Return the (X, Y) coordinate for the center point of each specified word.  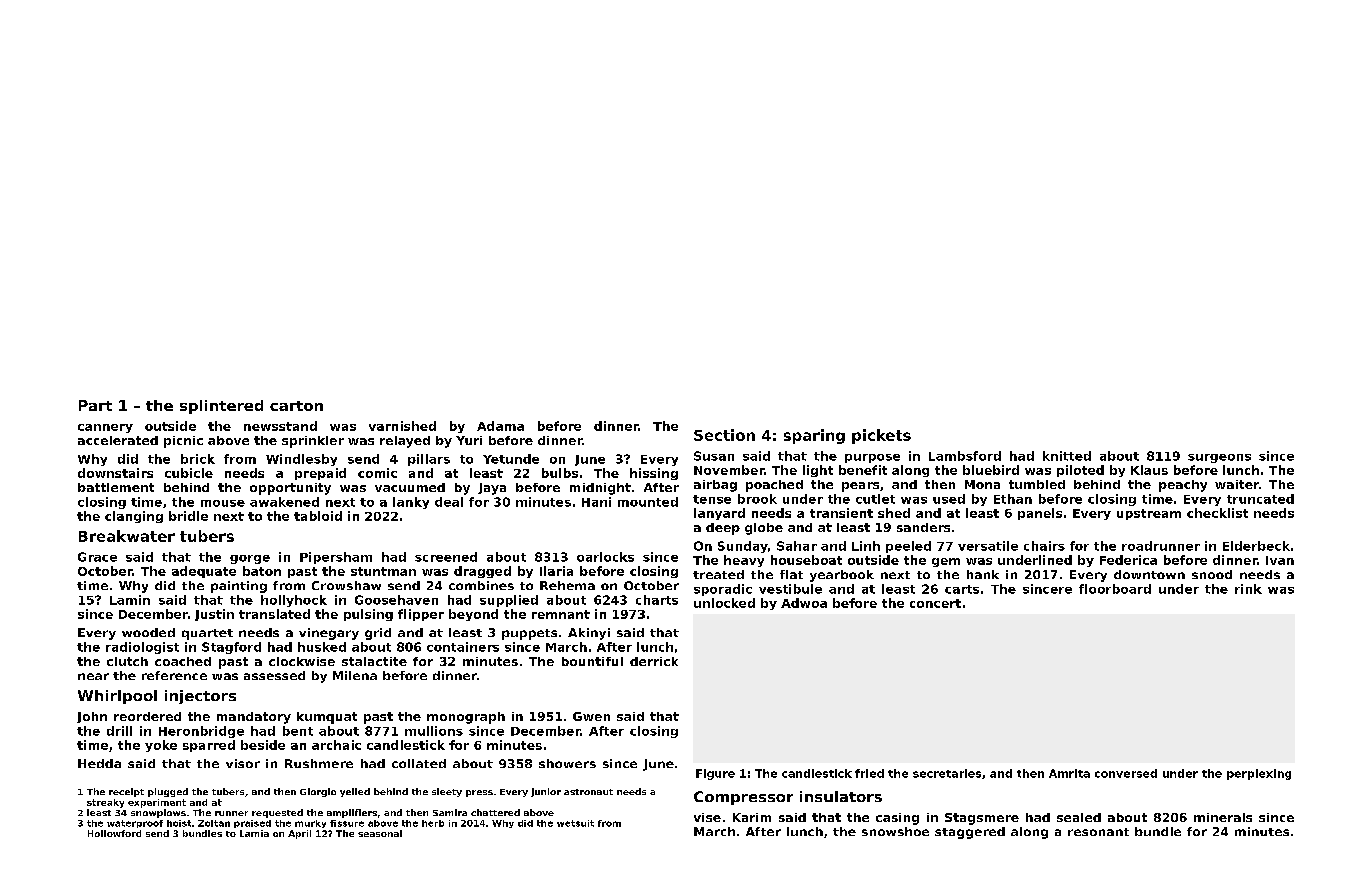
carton (296, 406)
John (92, 717)
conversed (1126, 773)
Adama (500, 426)
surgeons (1219, 458)
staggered (970, 833)
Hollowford (114, 833)
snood (1212, 574)
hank (983, 574)
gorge (250, 559)
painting (239, 587)
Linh (866, 546)
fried (869, 773)
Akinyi (589, 634)
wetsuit (575, 823)
